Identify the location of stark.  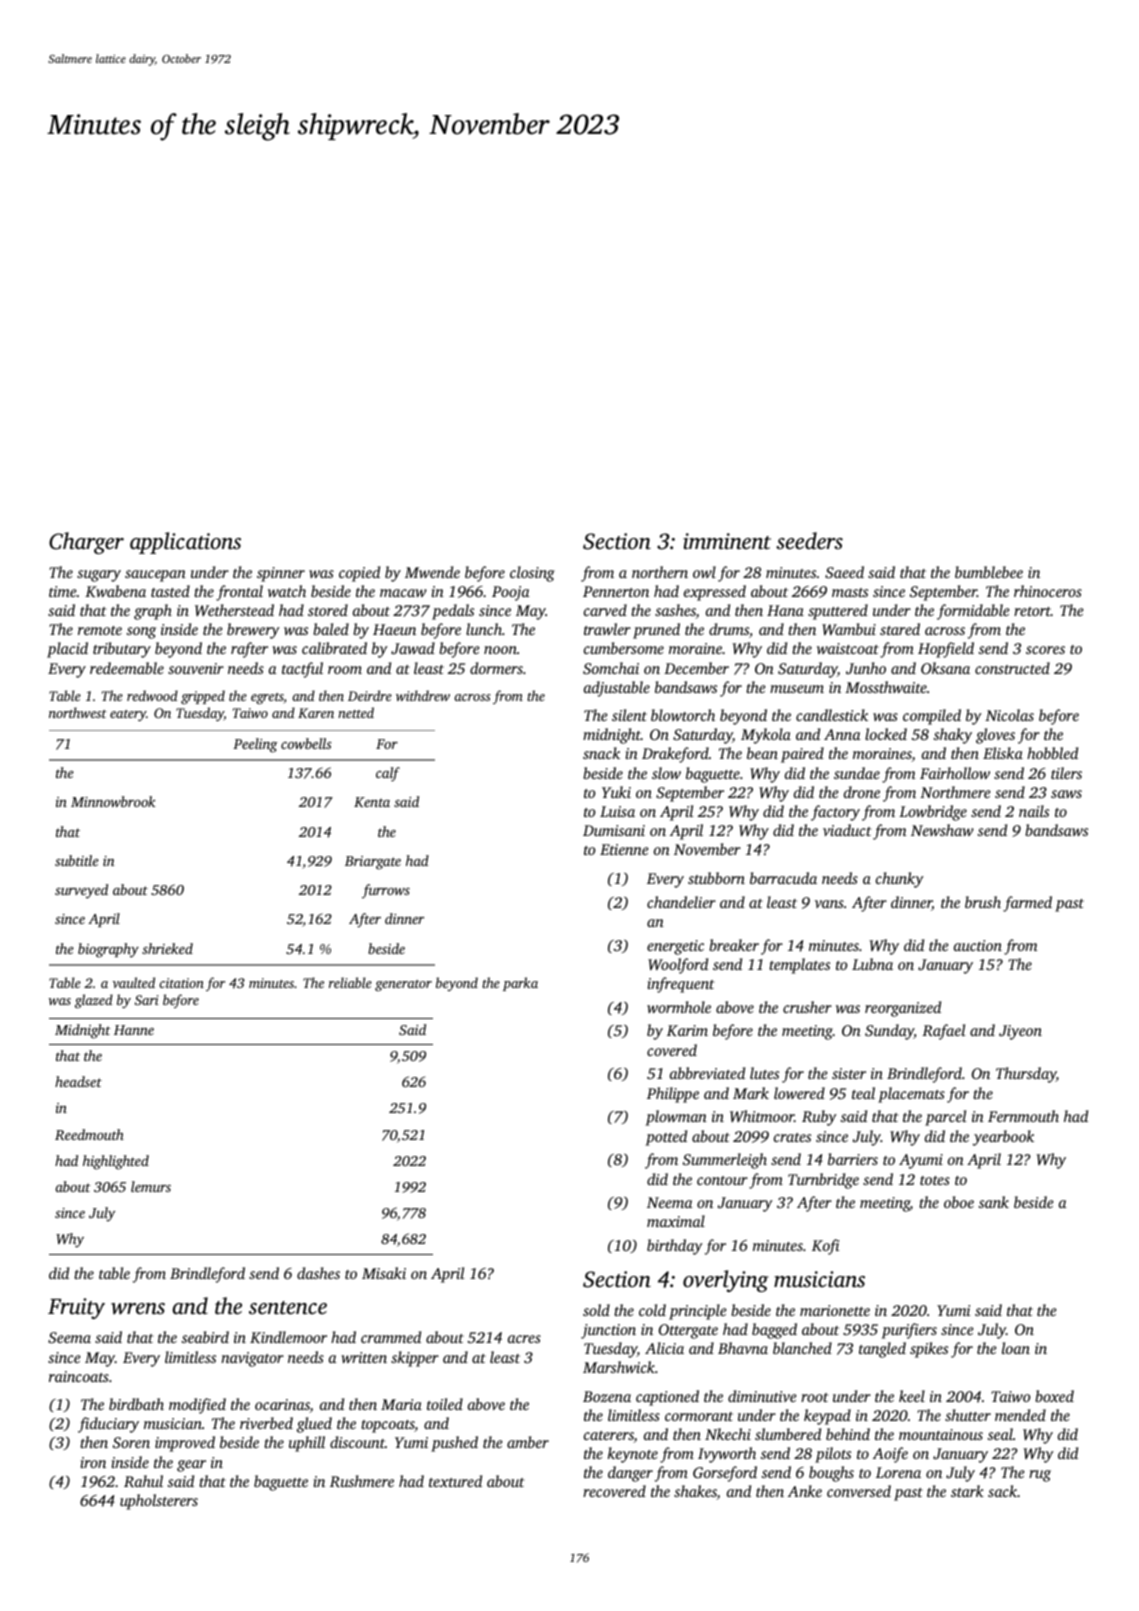
(967, 1491).
